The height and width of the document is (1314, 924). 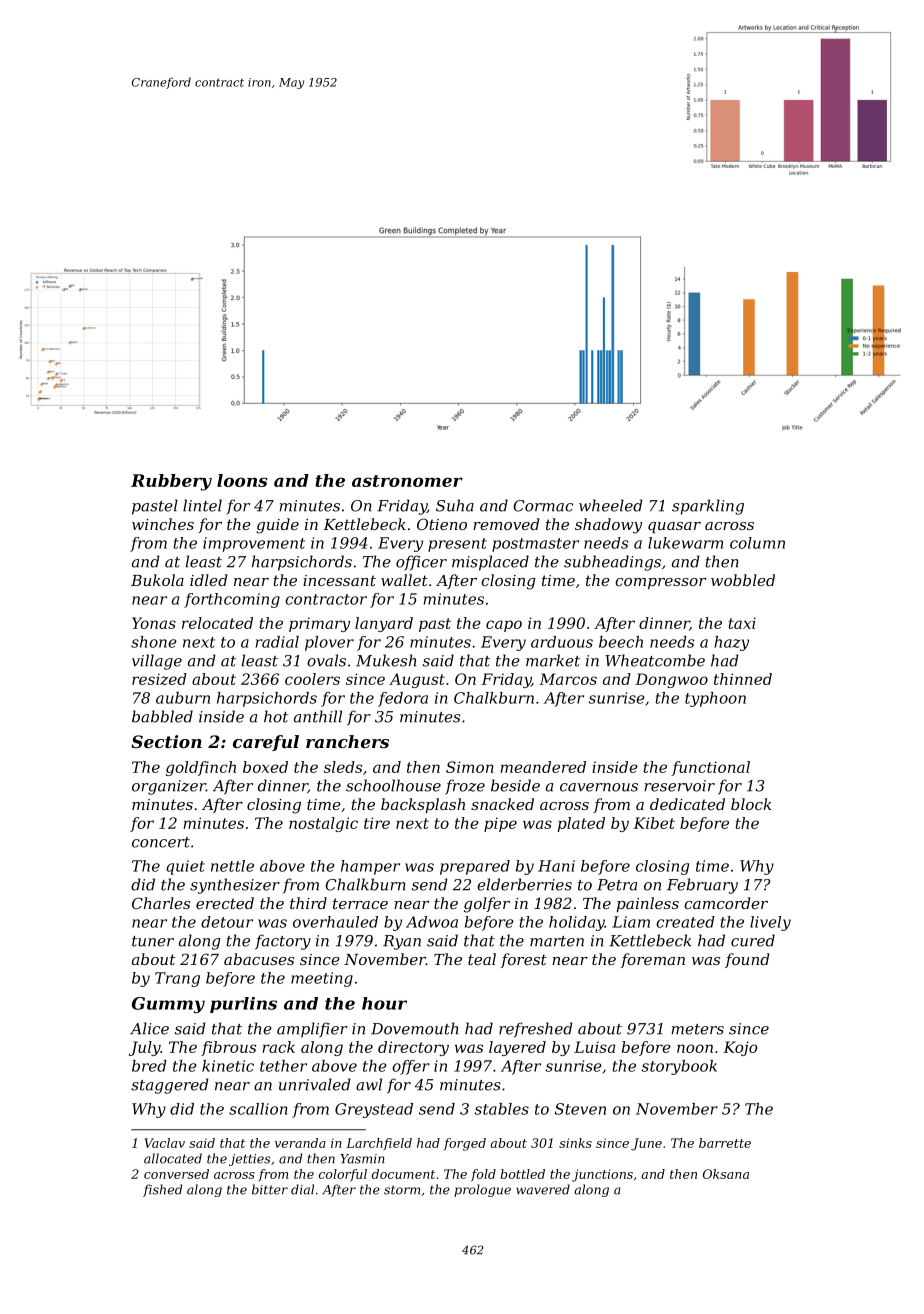 I want to click on Kibet, so click(x=654, y=823).
